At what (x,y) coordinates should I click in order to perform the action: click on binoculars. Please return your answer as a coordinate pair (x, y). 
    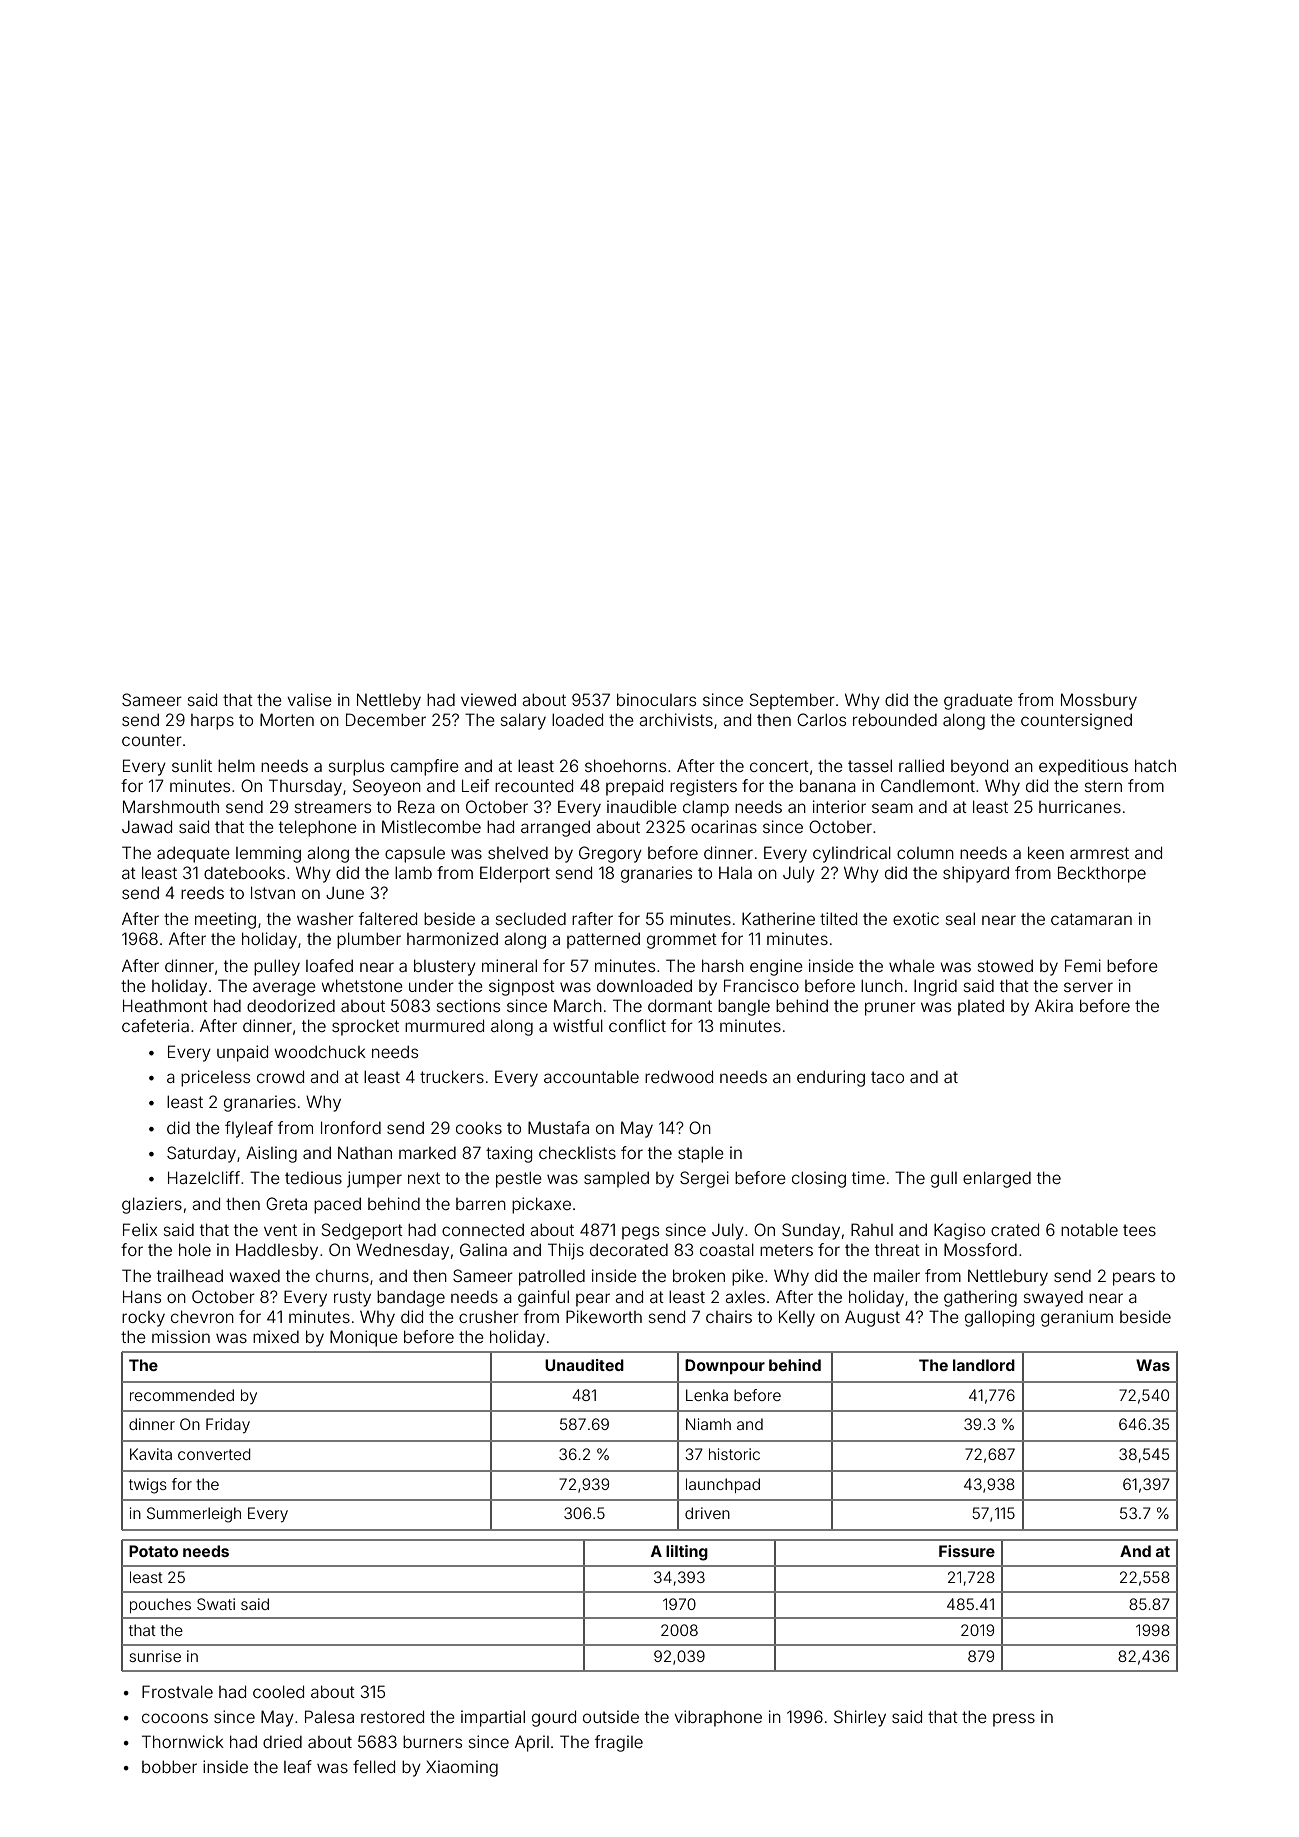
    Looking at the image, I should click on (656, 699).
